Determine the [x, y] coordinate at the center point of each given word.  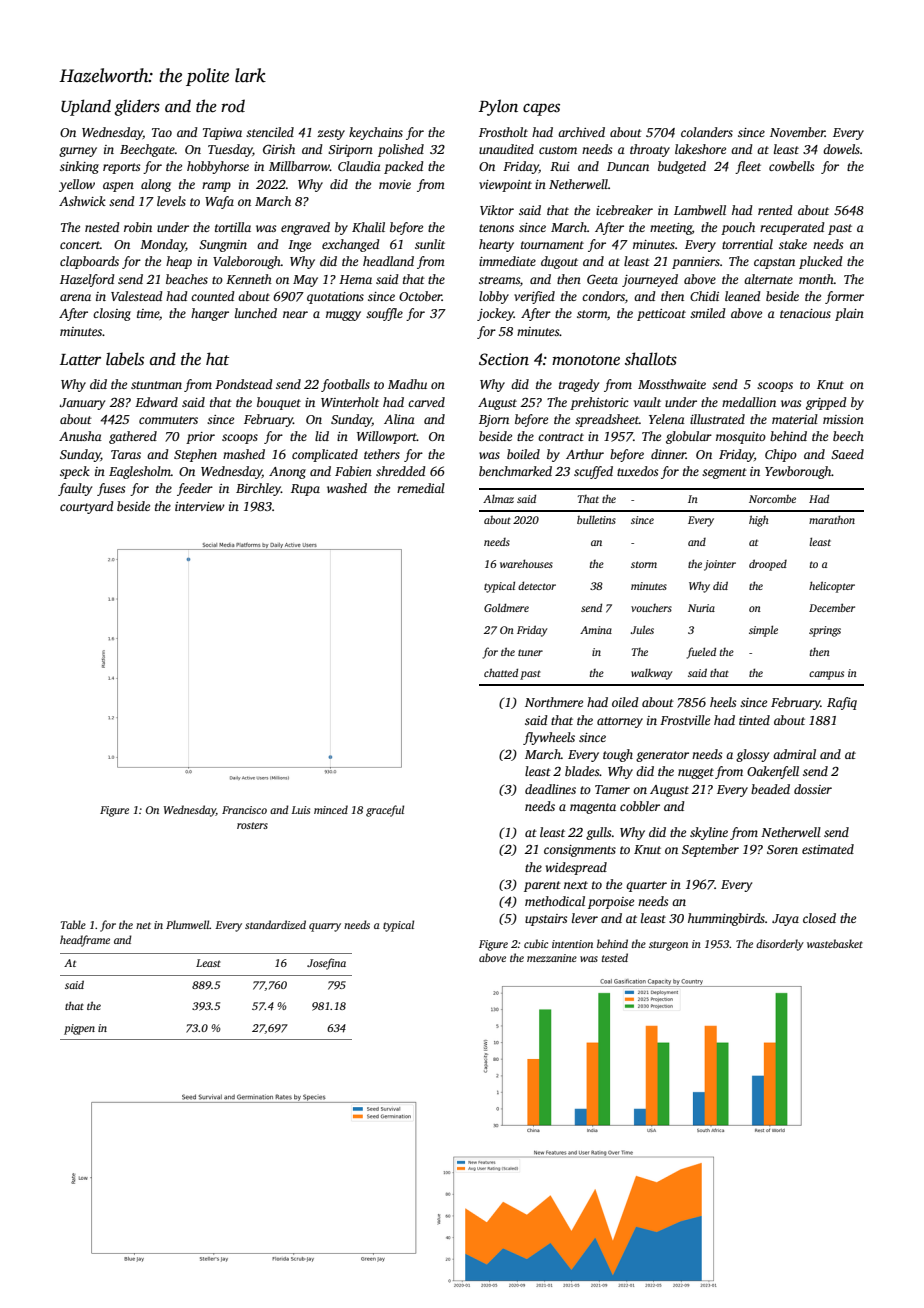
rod [233, 106]
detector [537, 585]
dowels [841, 149]
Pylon [498, 107]
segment [724, 473]
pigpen [79, 1029]
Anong [287, 473]
